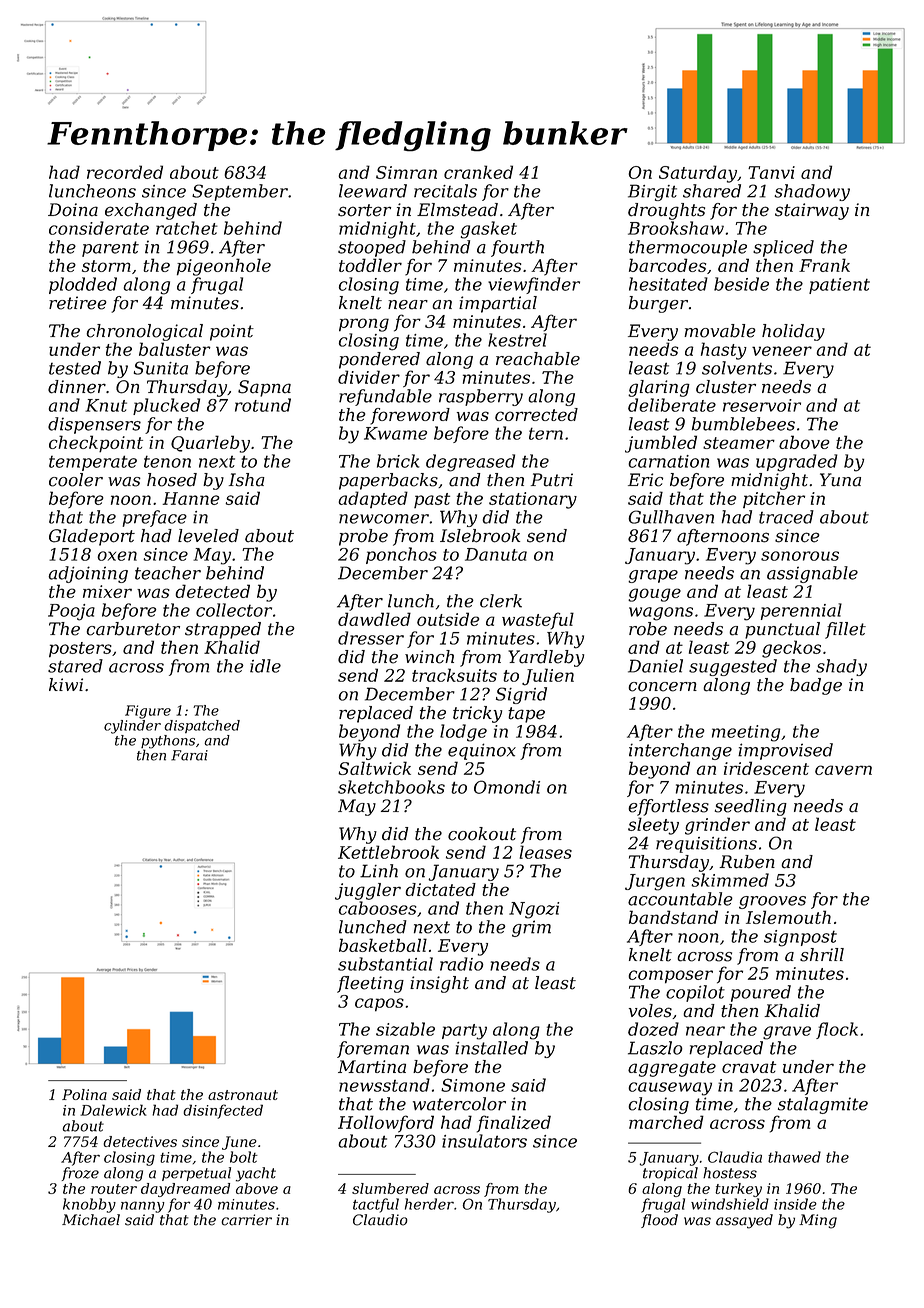  Describe the element at coordinates (189, 755) in the screenshot. I see `Farai` at that location.
